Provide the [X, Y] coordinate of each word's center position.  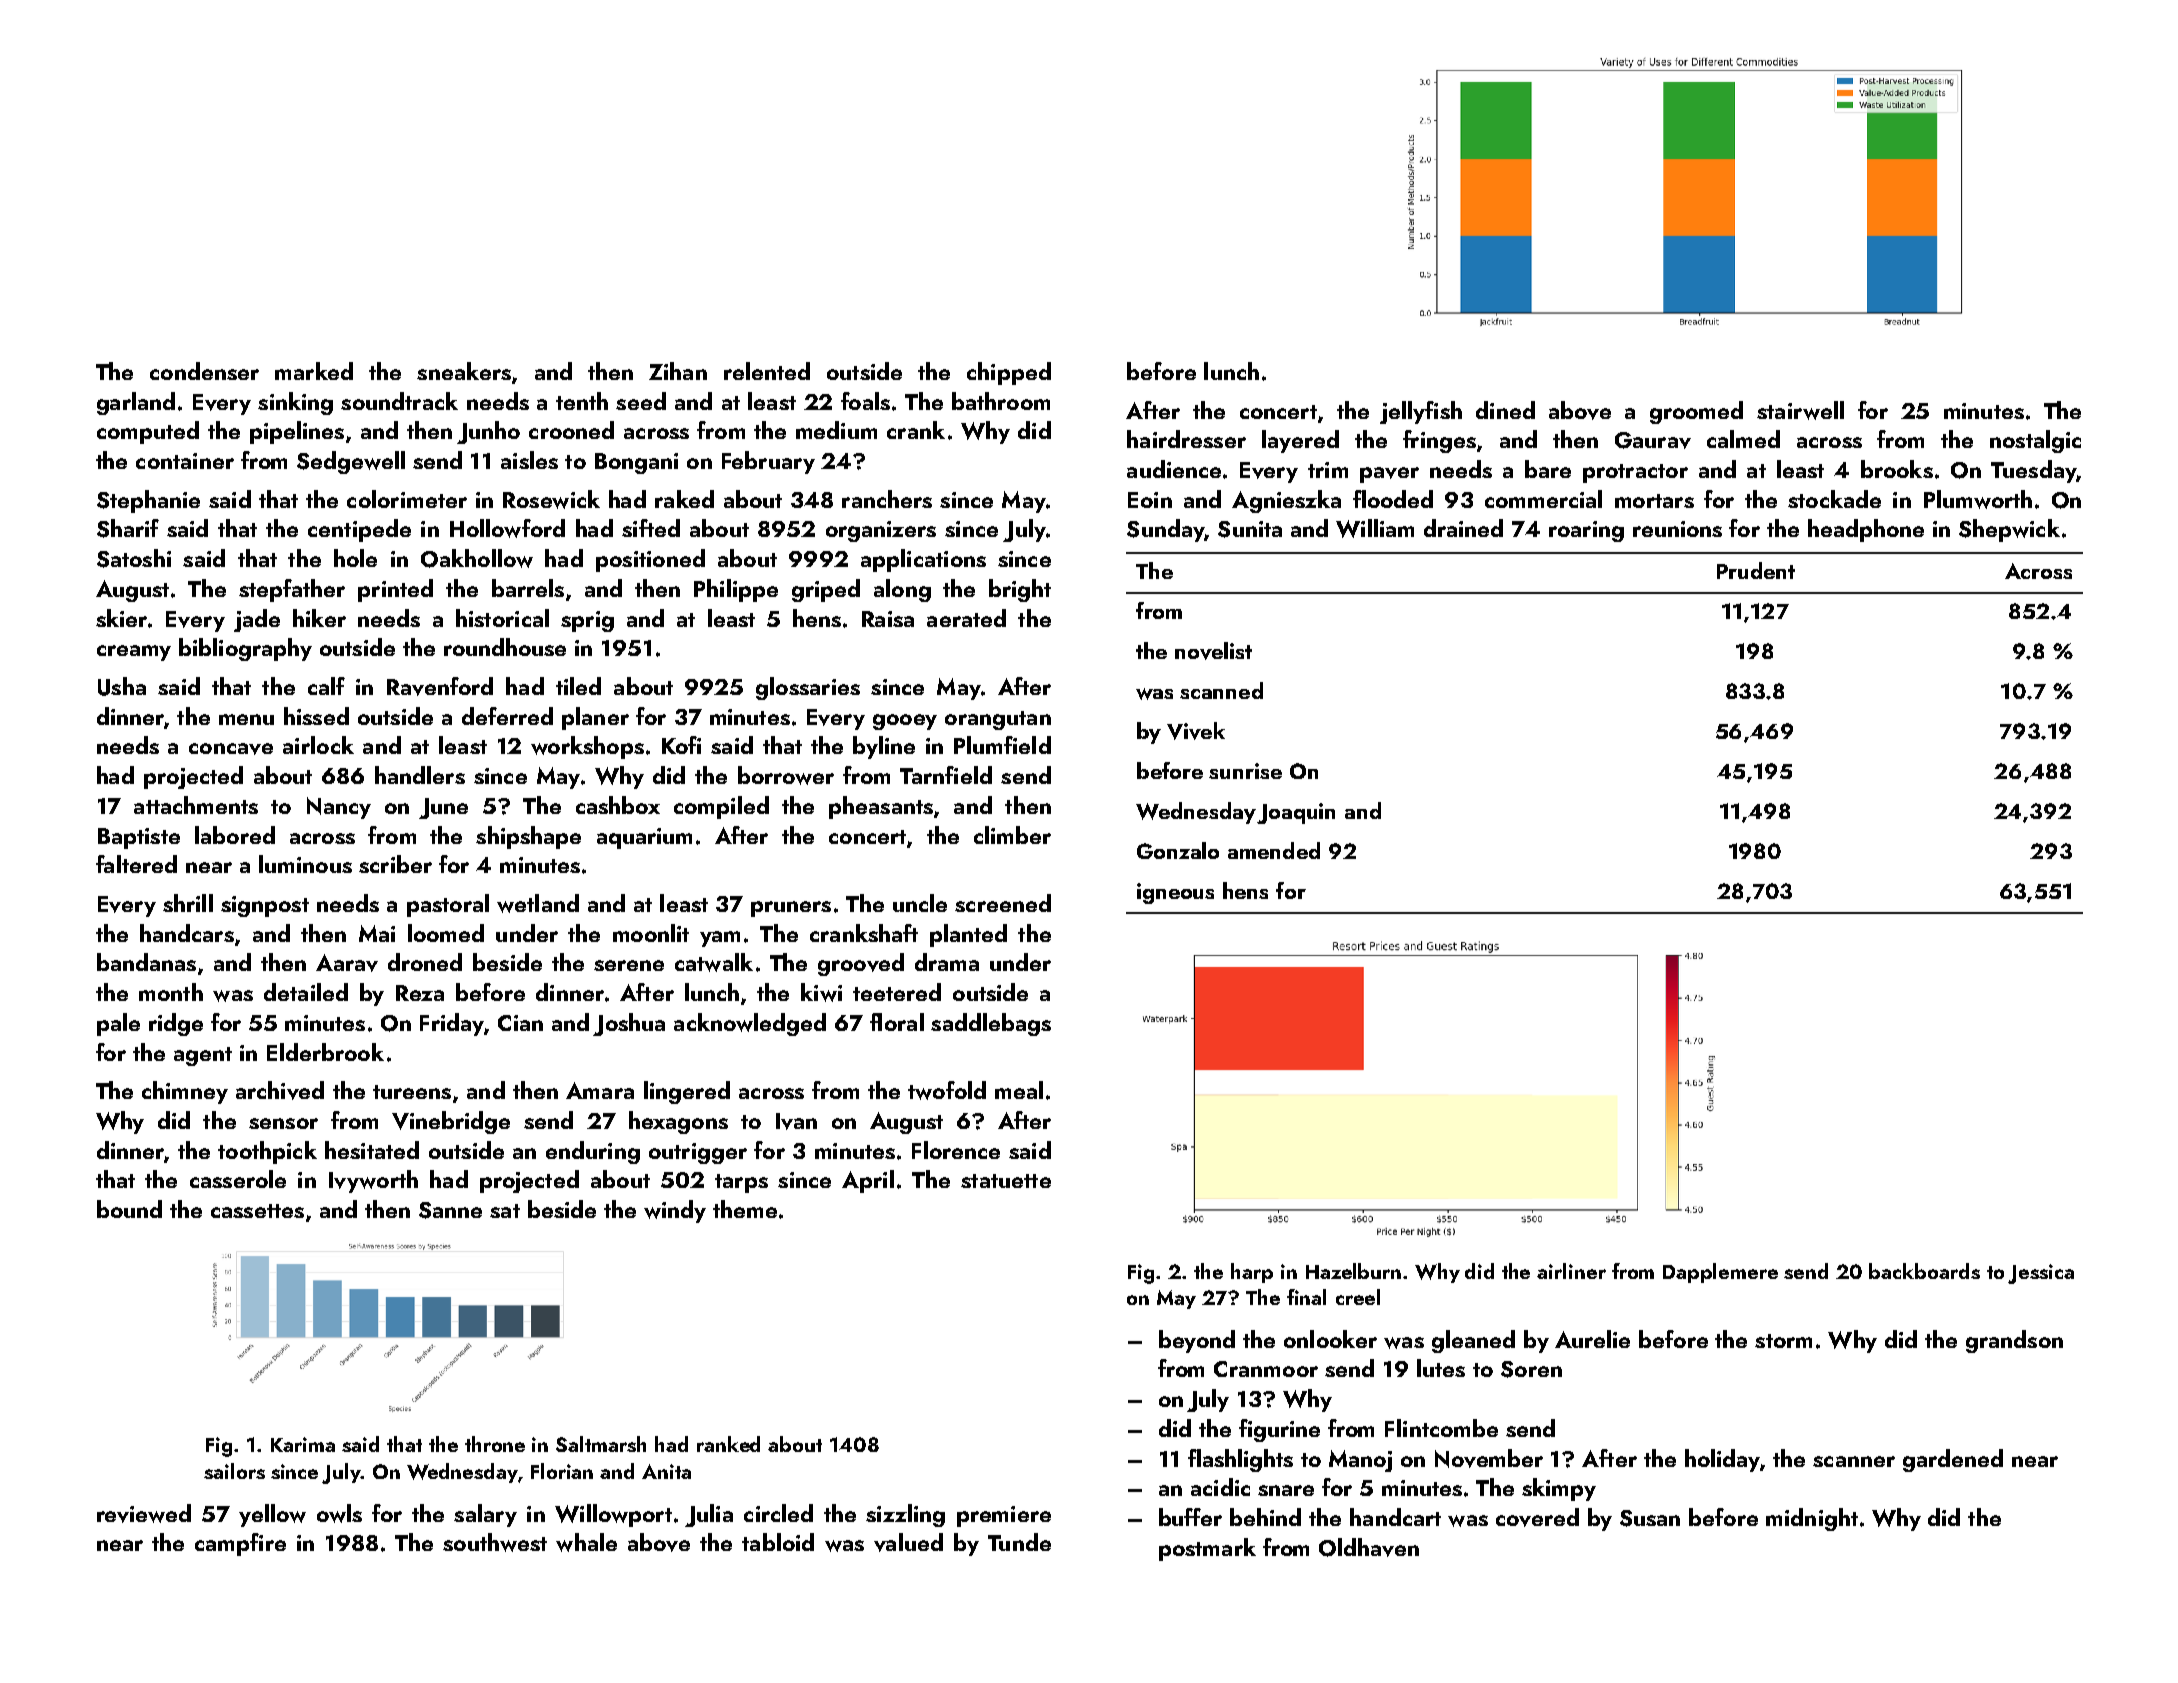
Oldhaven [1369, 1547]
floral [897, 1022]
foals [865, 401]
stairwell [1800, 410]
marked [314, 371]
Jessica [2041, 1274]
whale [586, 1542]
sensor [283, 1123]
